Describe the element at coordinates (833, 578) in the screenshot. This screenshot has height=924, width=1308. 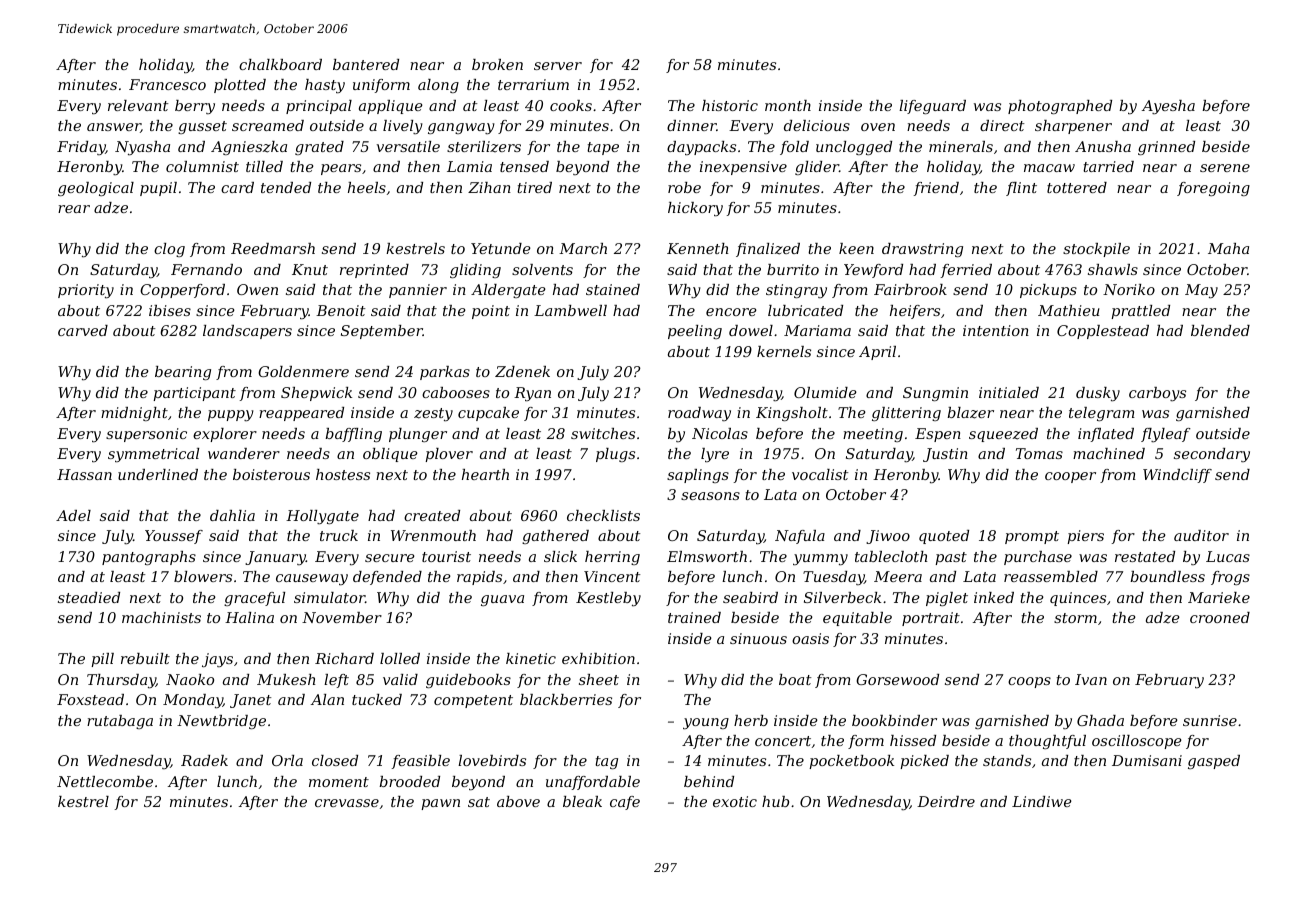
I see `Tuesday` at that location.
